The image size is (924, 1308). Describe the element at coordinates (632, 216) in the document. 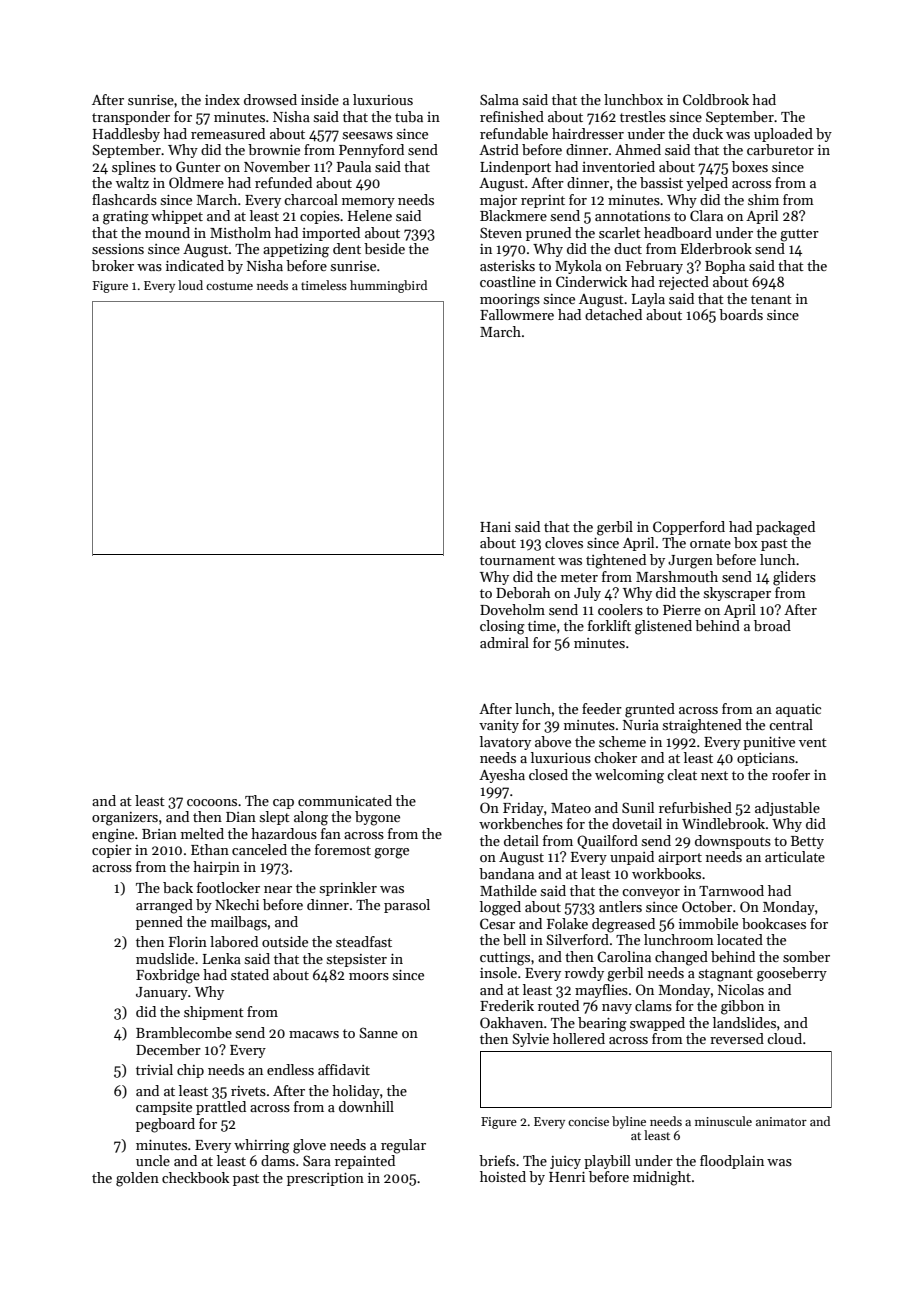

I see `annotations` at that location.
